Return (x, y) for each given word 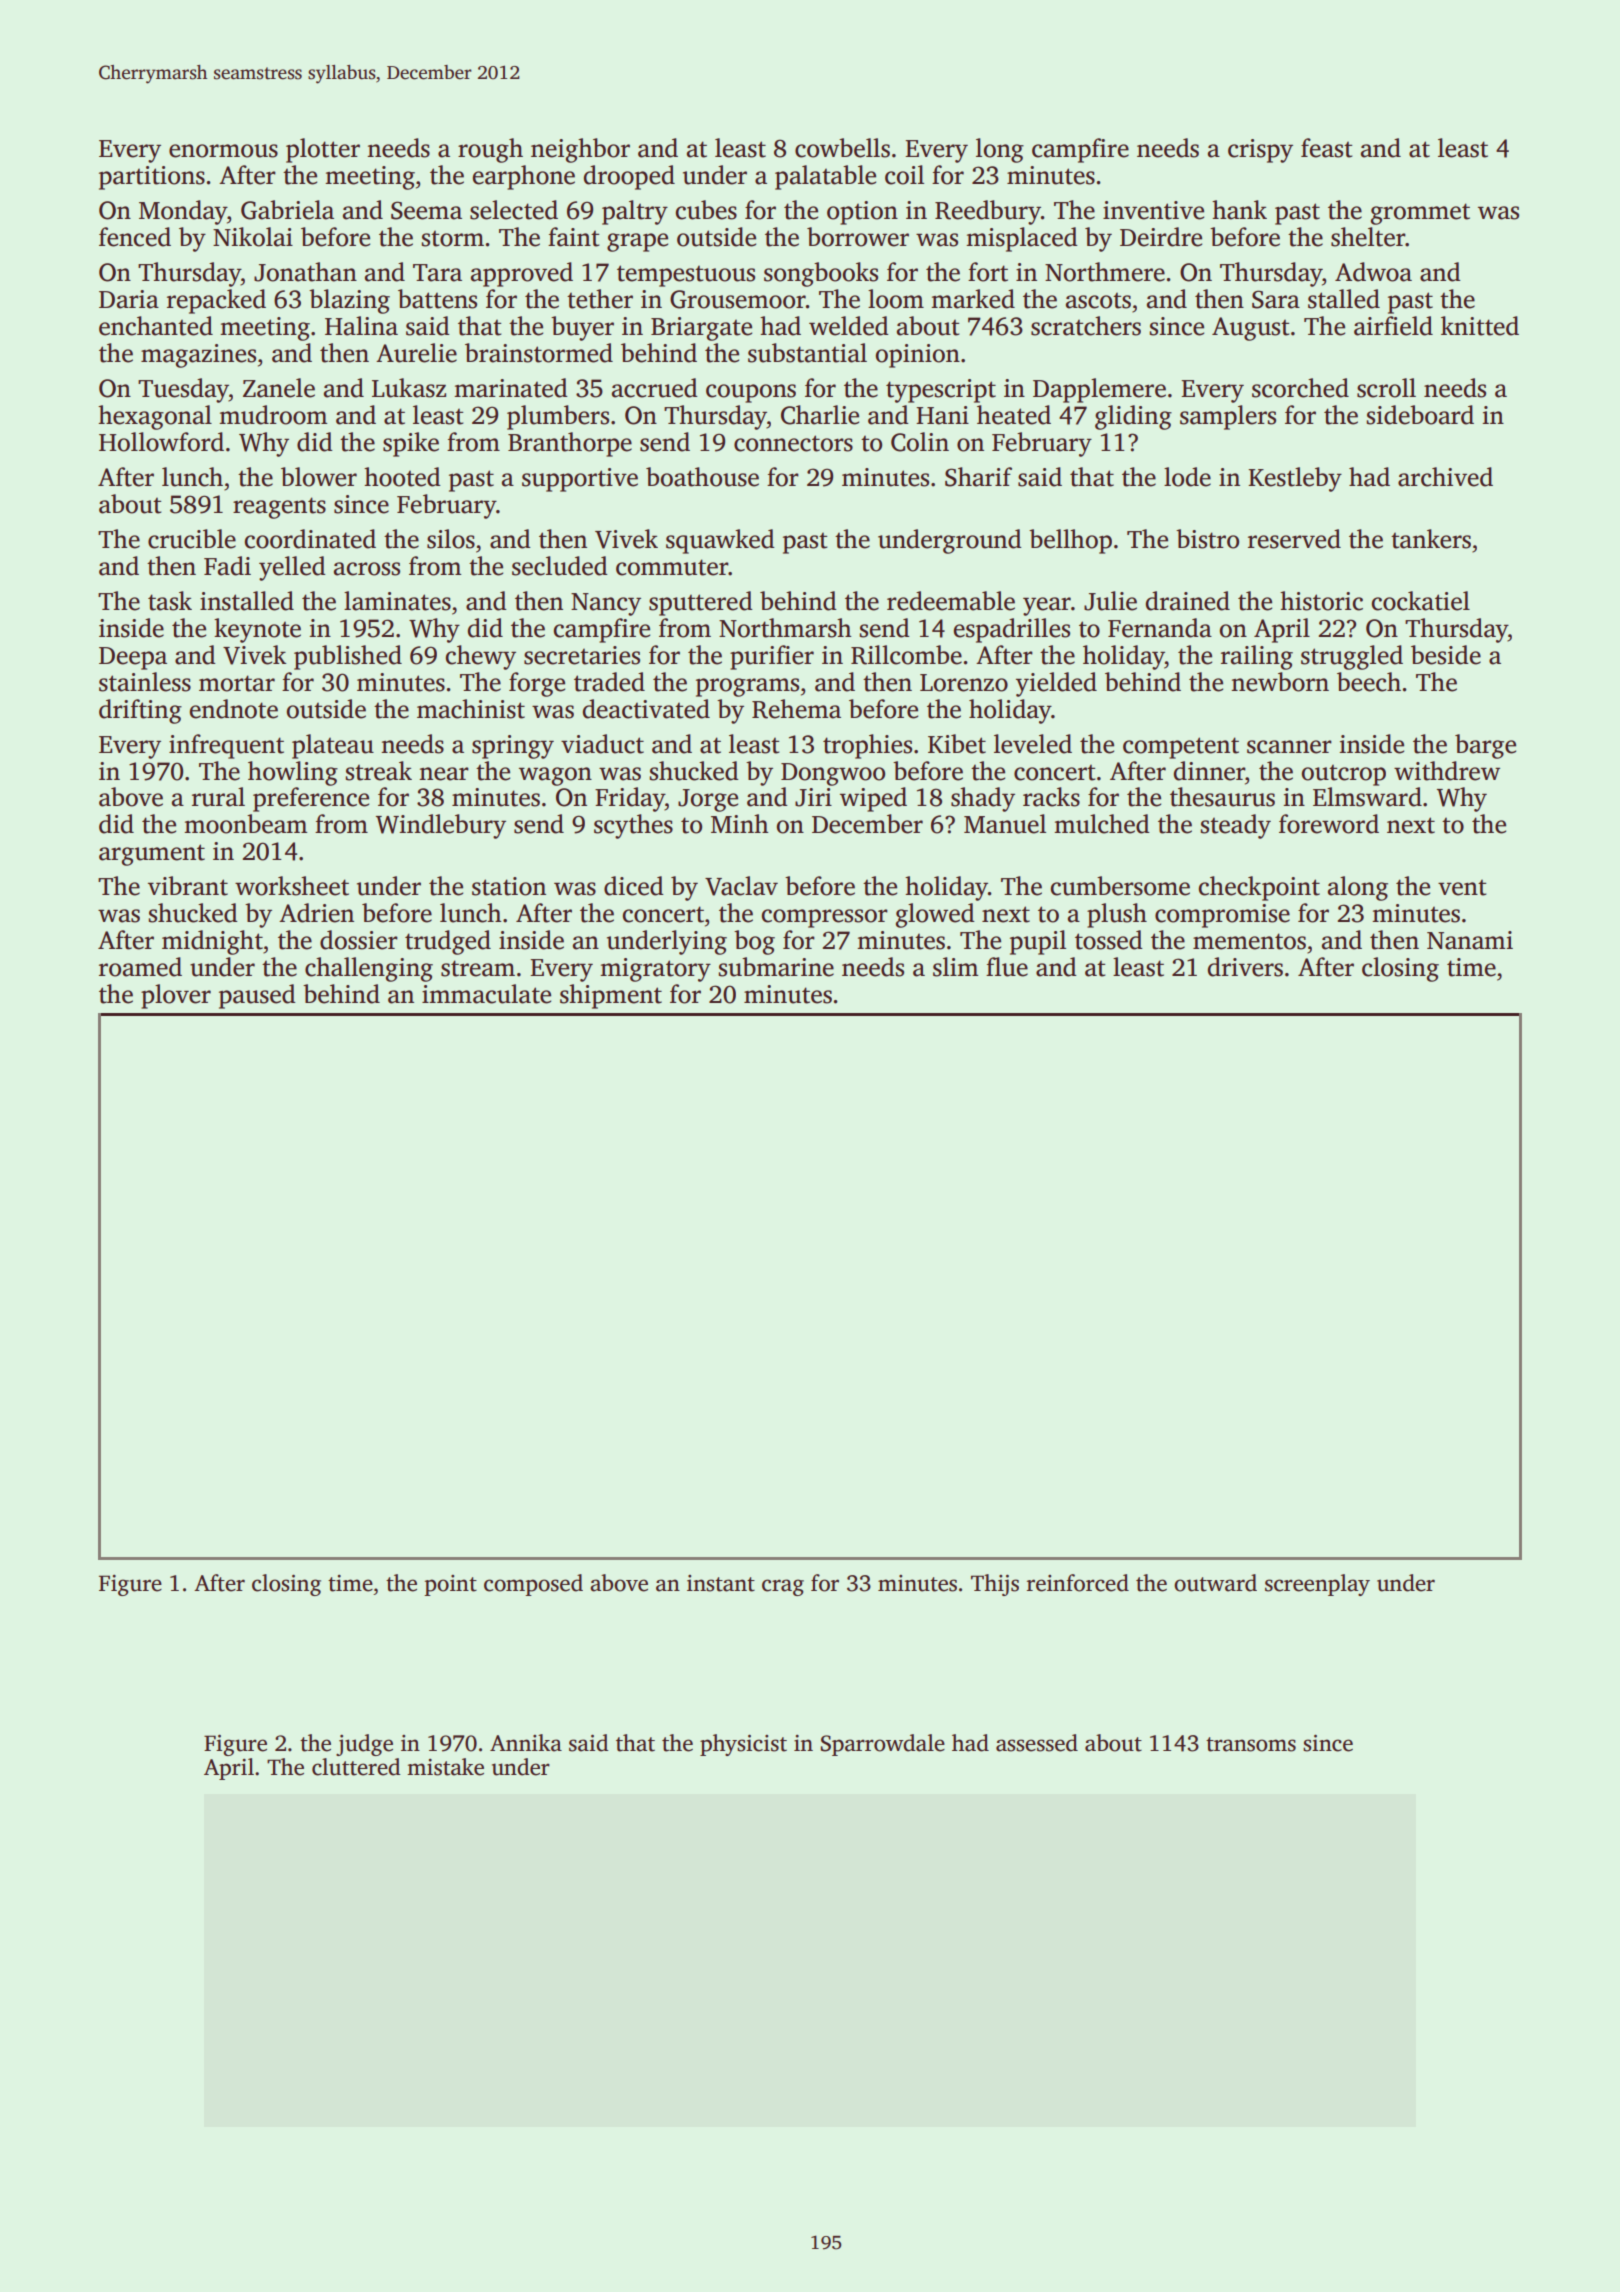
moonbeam (245, 824)
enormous (223, 151)
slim (955, 967)
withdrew (1447, 771)
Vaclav (741, 886)
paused (257, 996)
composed (533, 1585)
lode (1187, 477)
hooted (402, 477)
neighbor (580, 150)
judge (364, 1745)
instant (721, 1583)
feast (1326, 148)
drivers (1245, 967)
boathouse (702, 477)
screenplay (1317, 1585)
